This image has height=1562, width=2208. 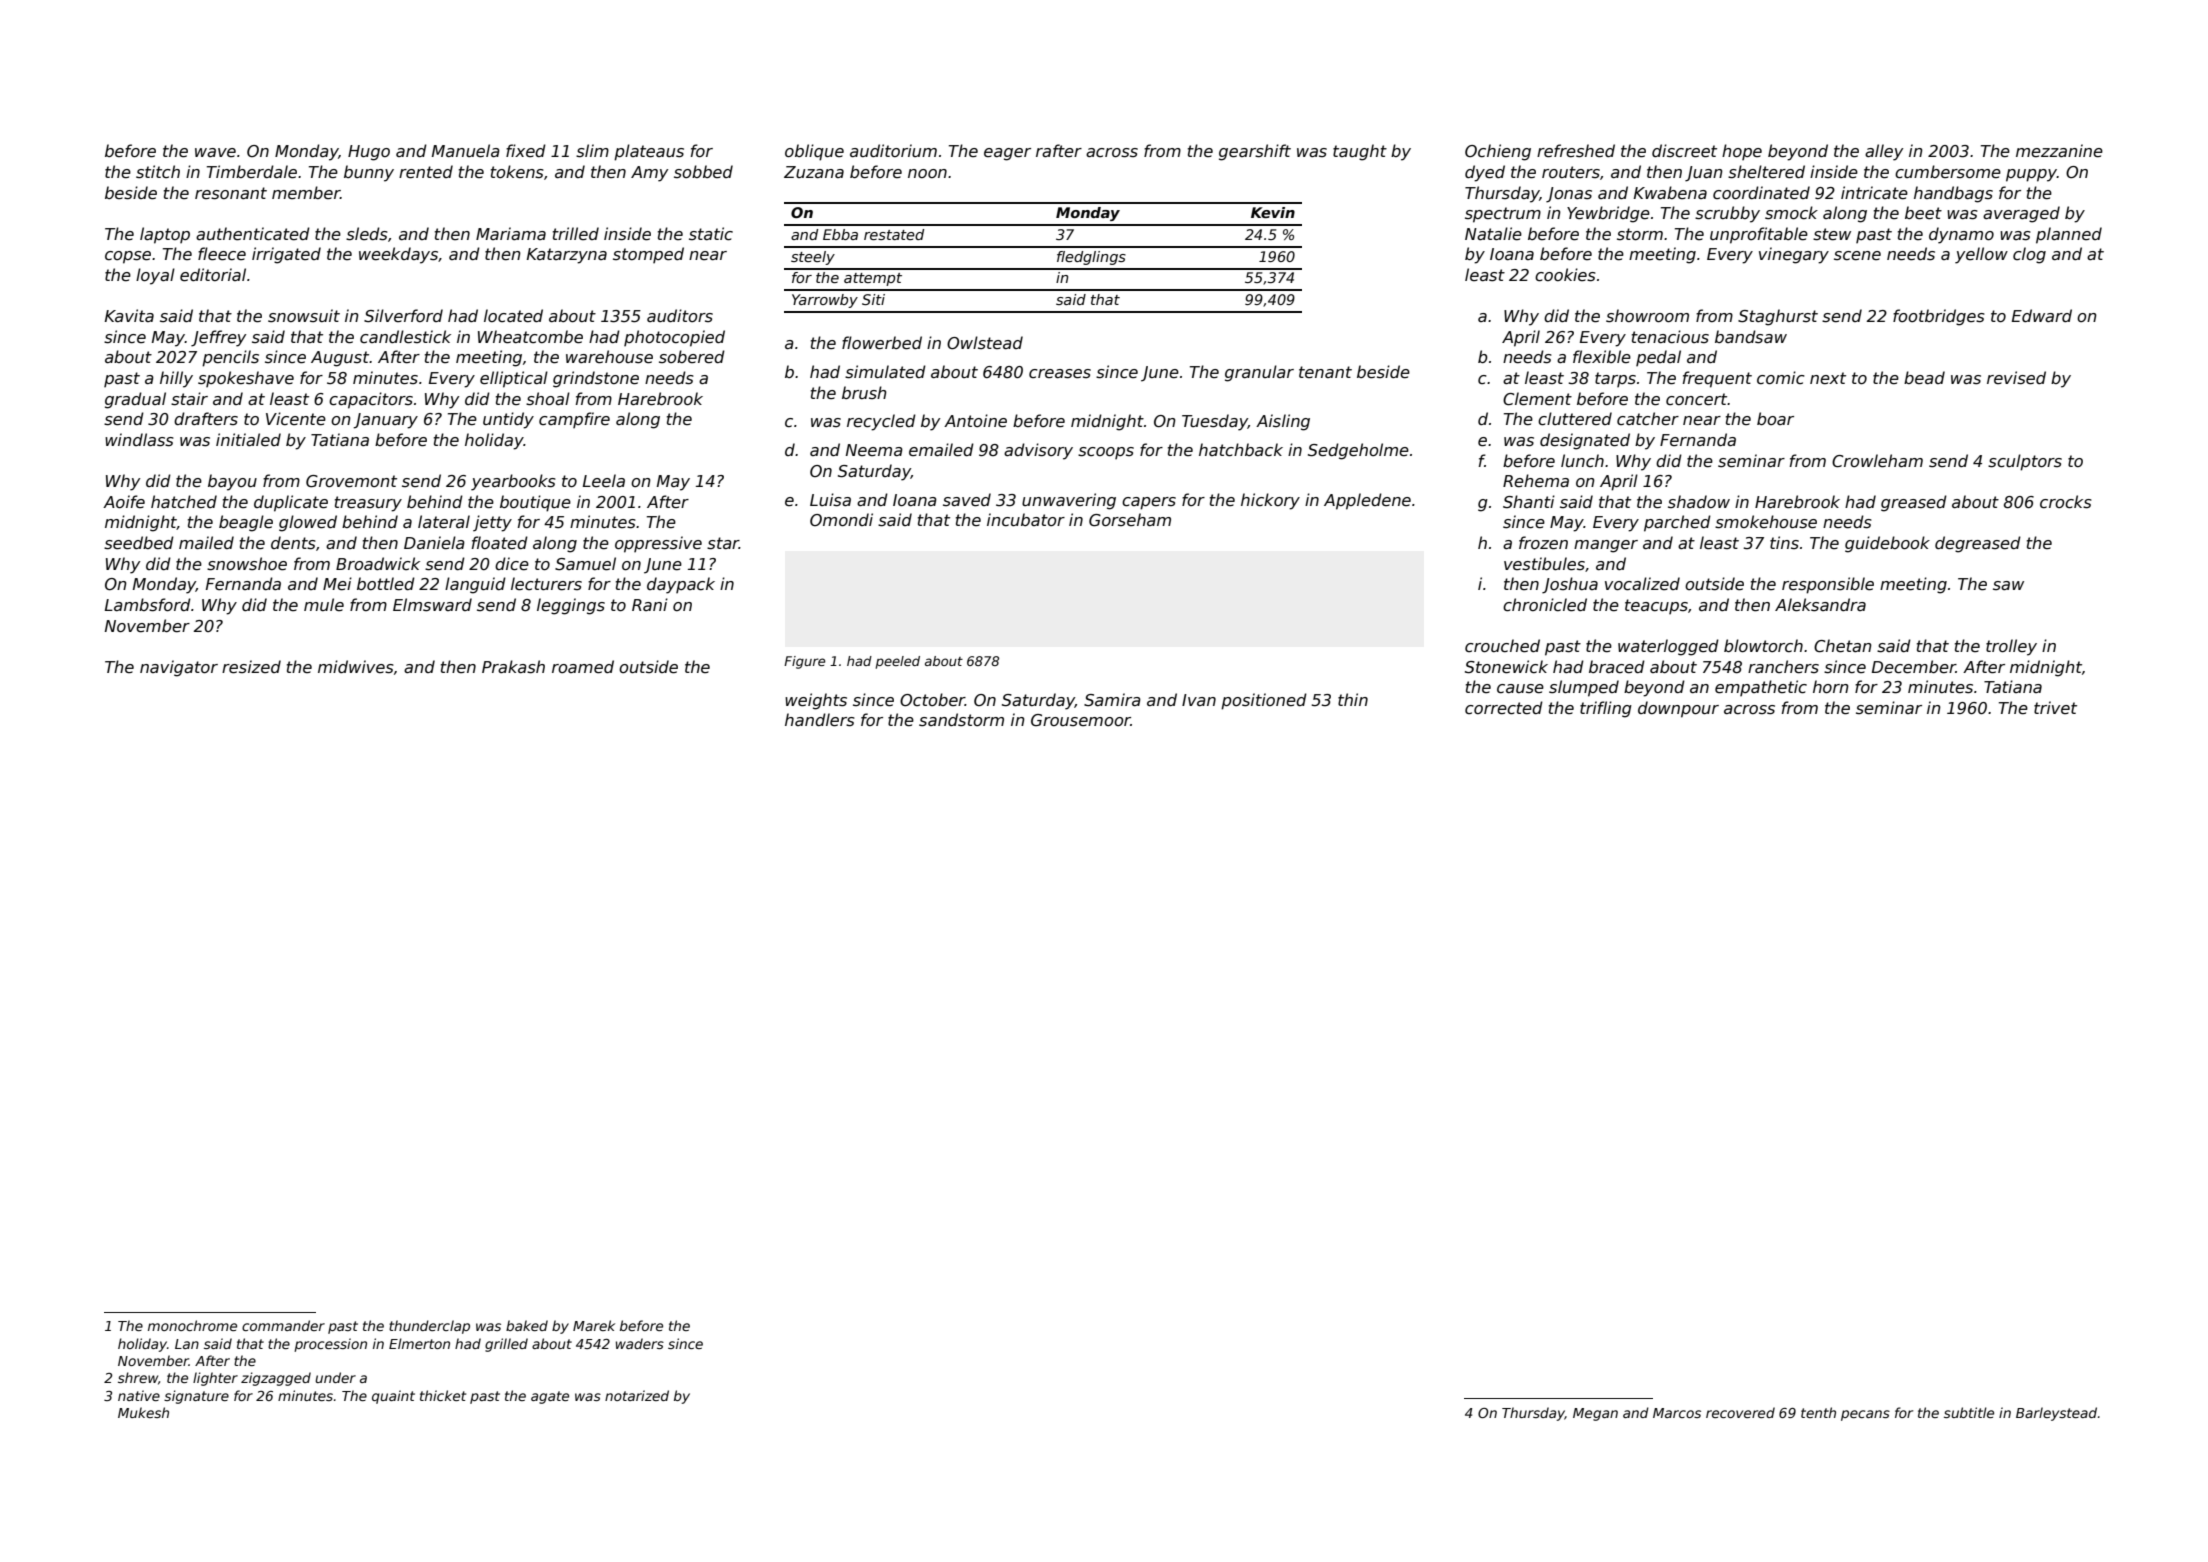 I want to click on intricate, so click(x=1874, y=193).
